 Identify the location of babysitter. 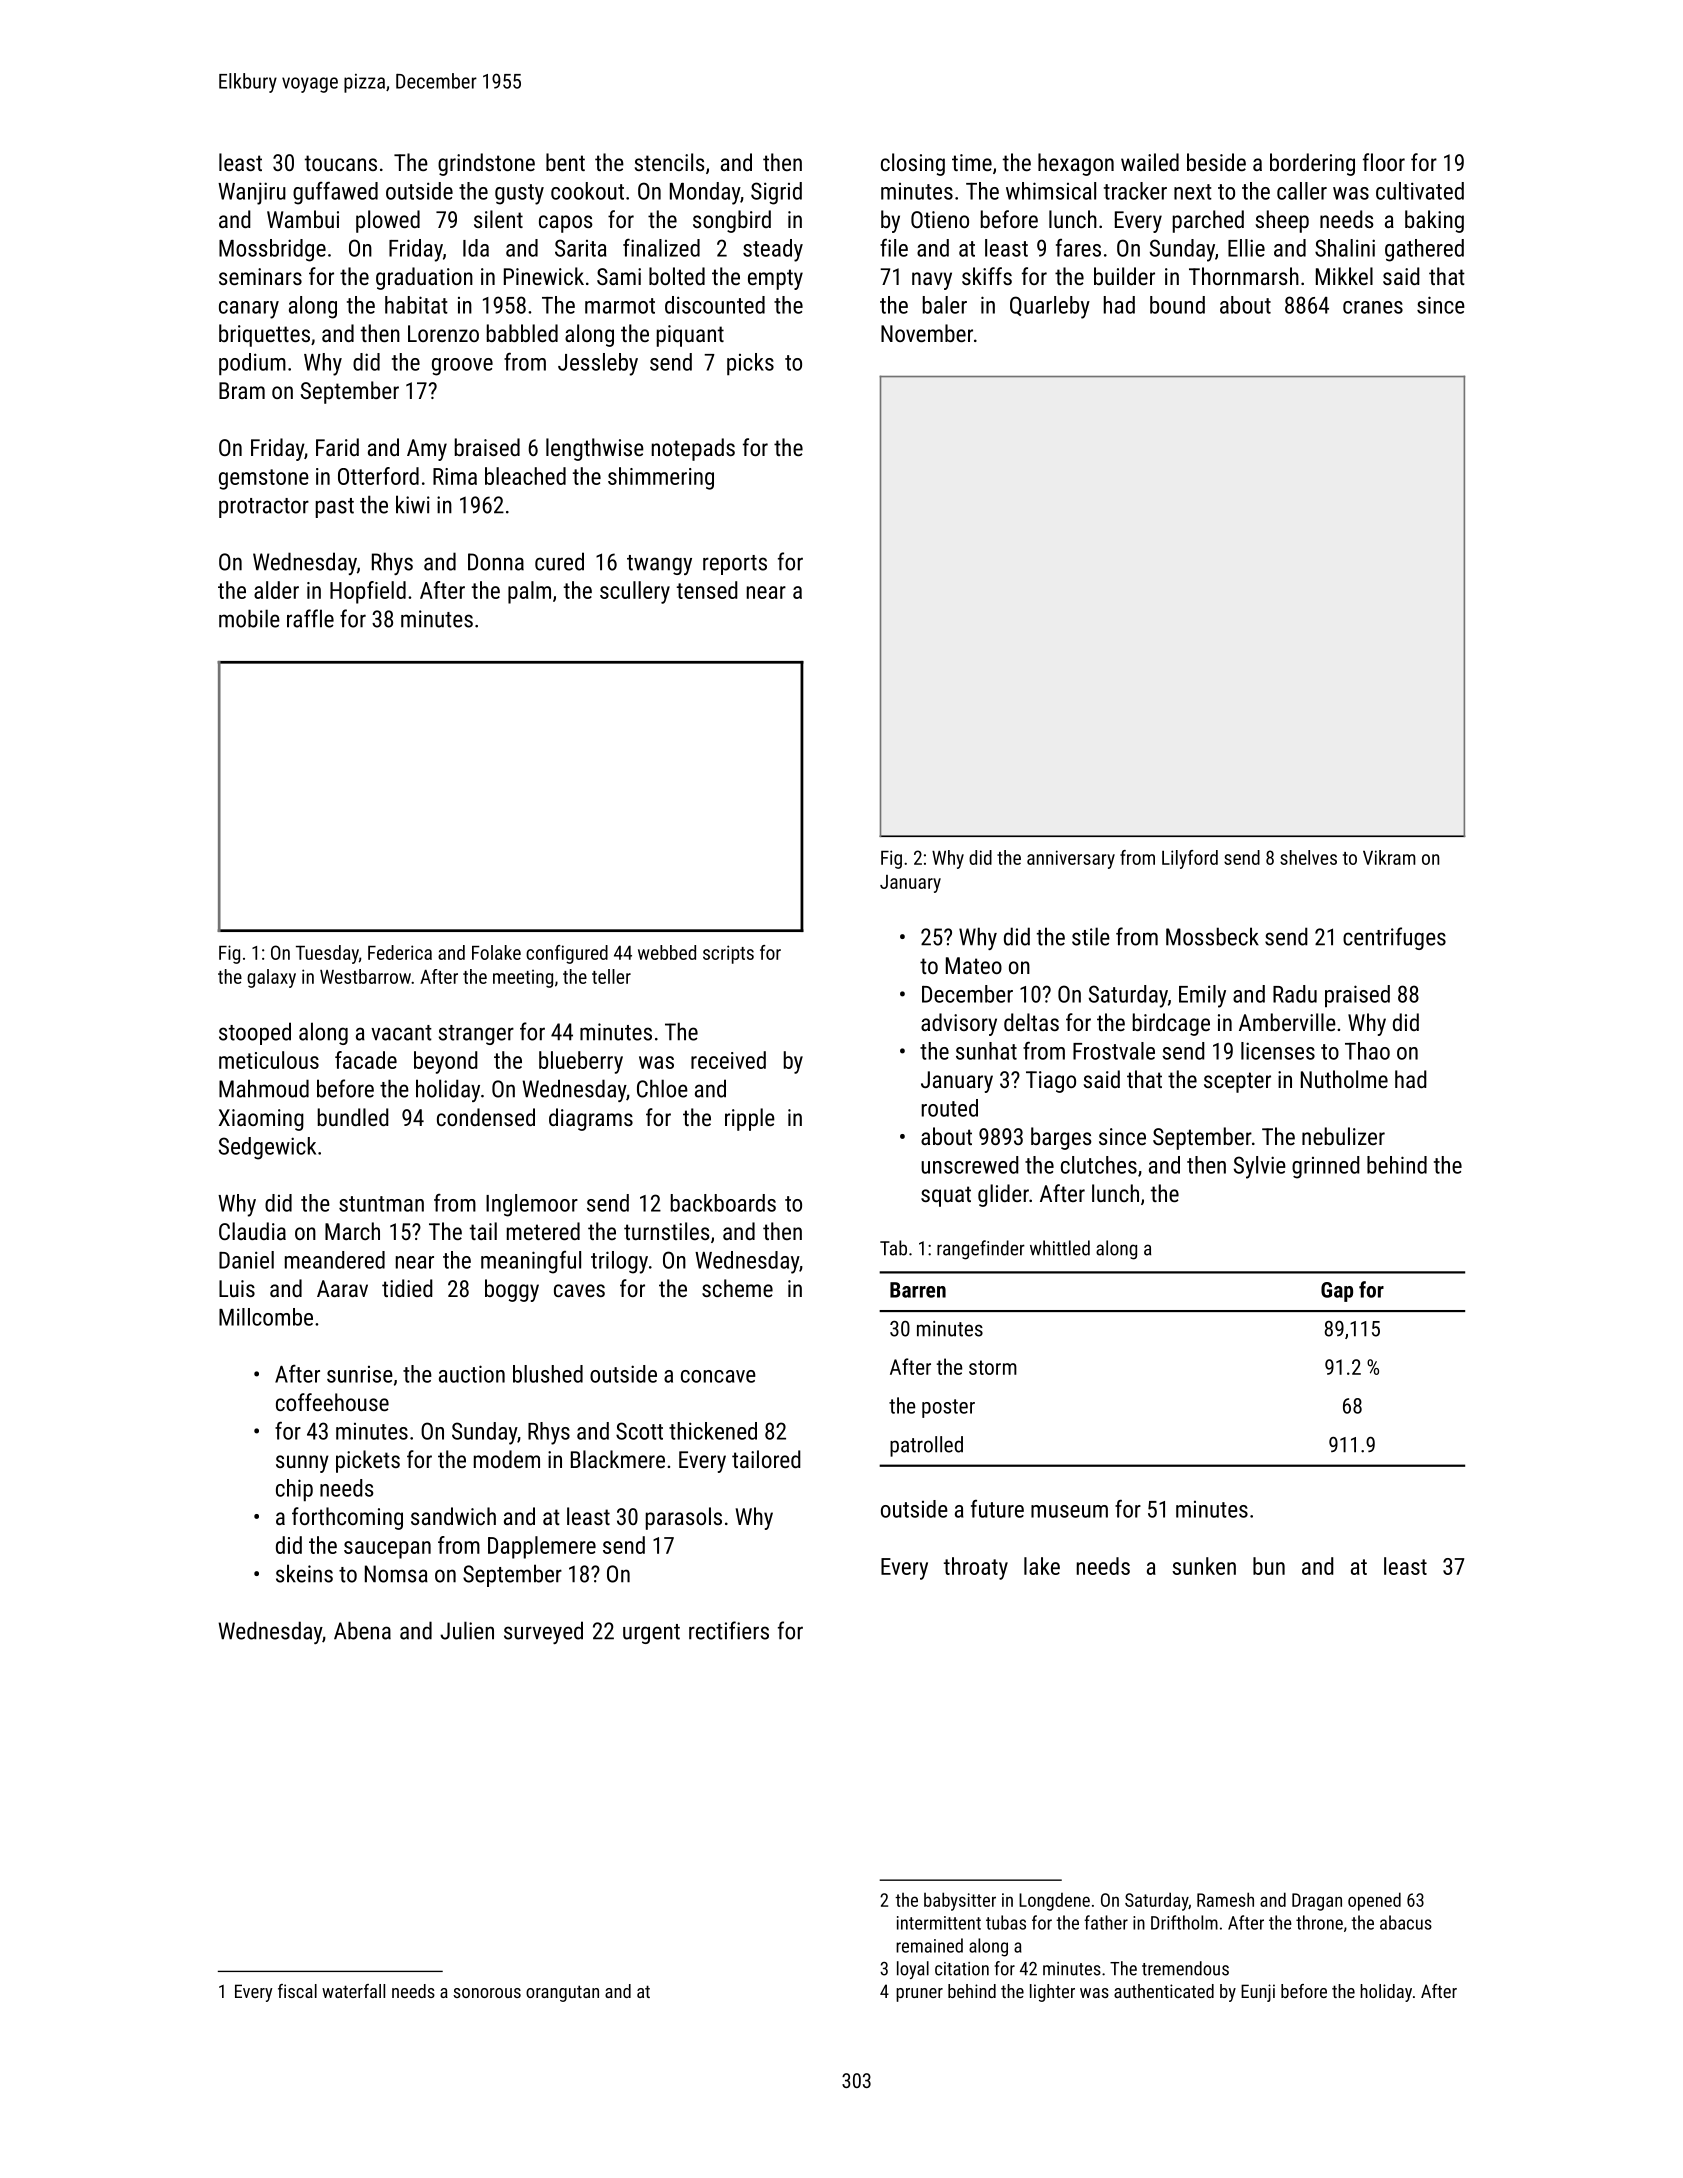
(960, 1901).
